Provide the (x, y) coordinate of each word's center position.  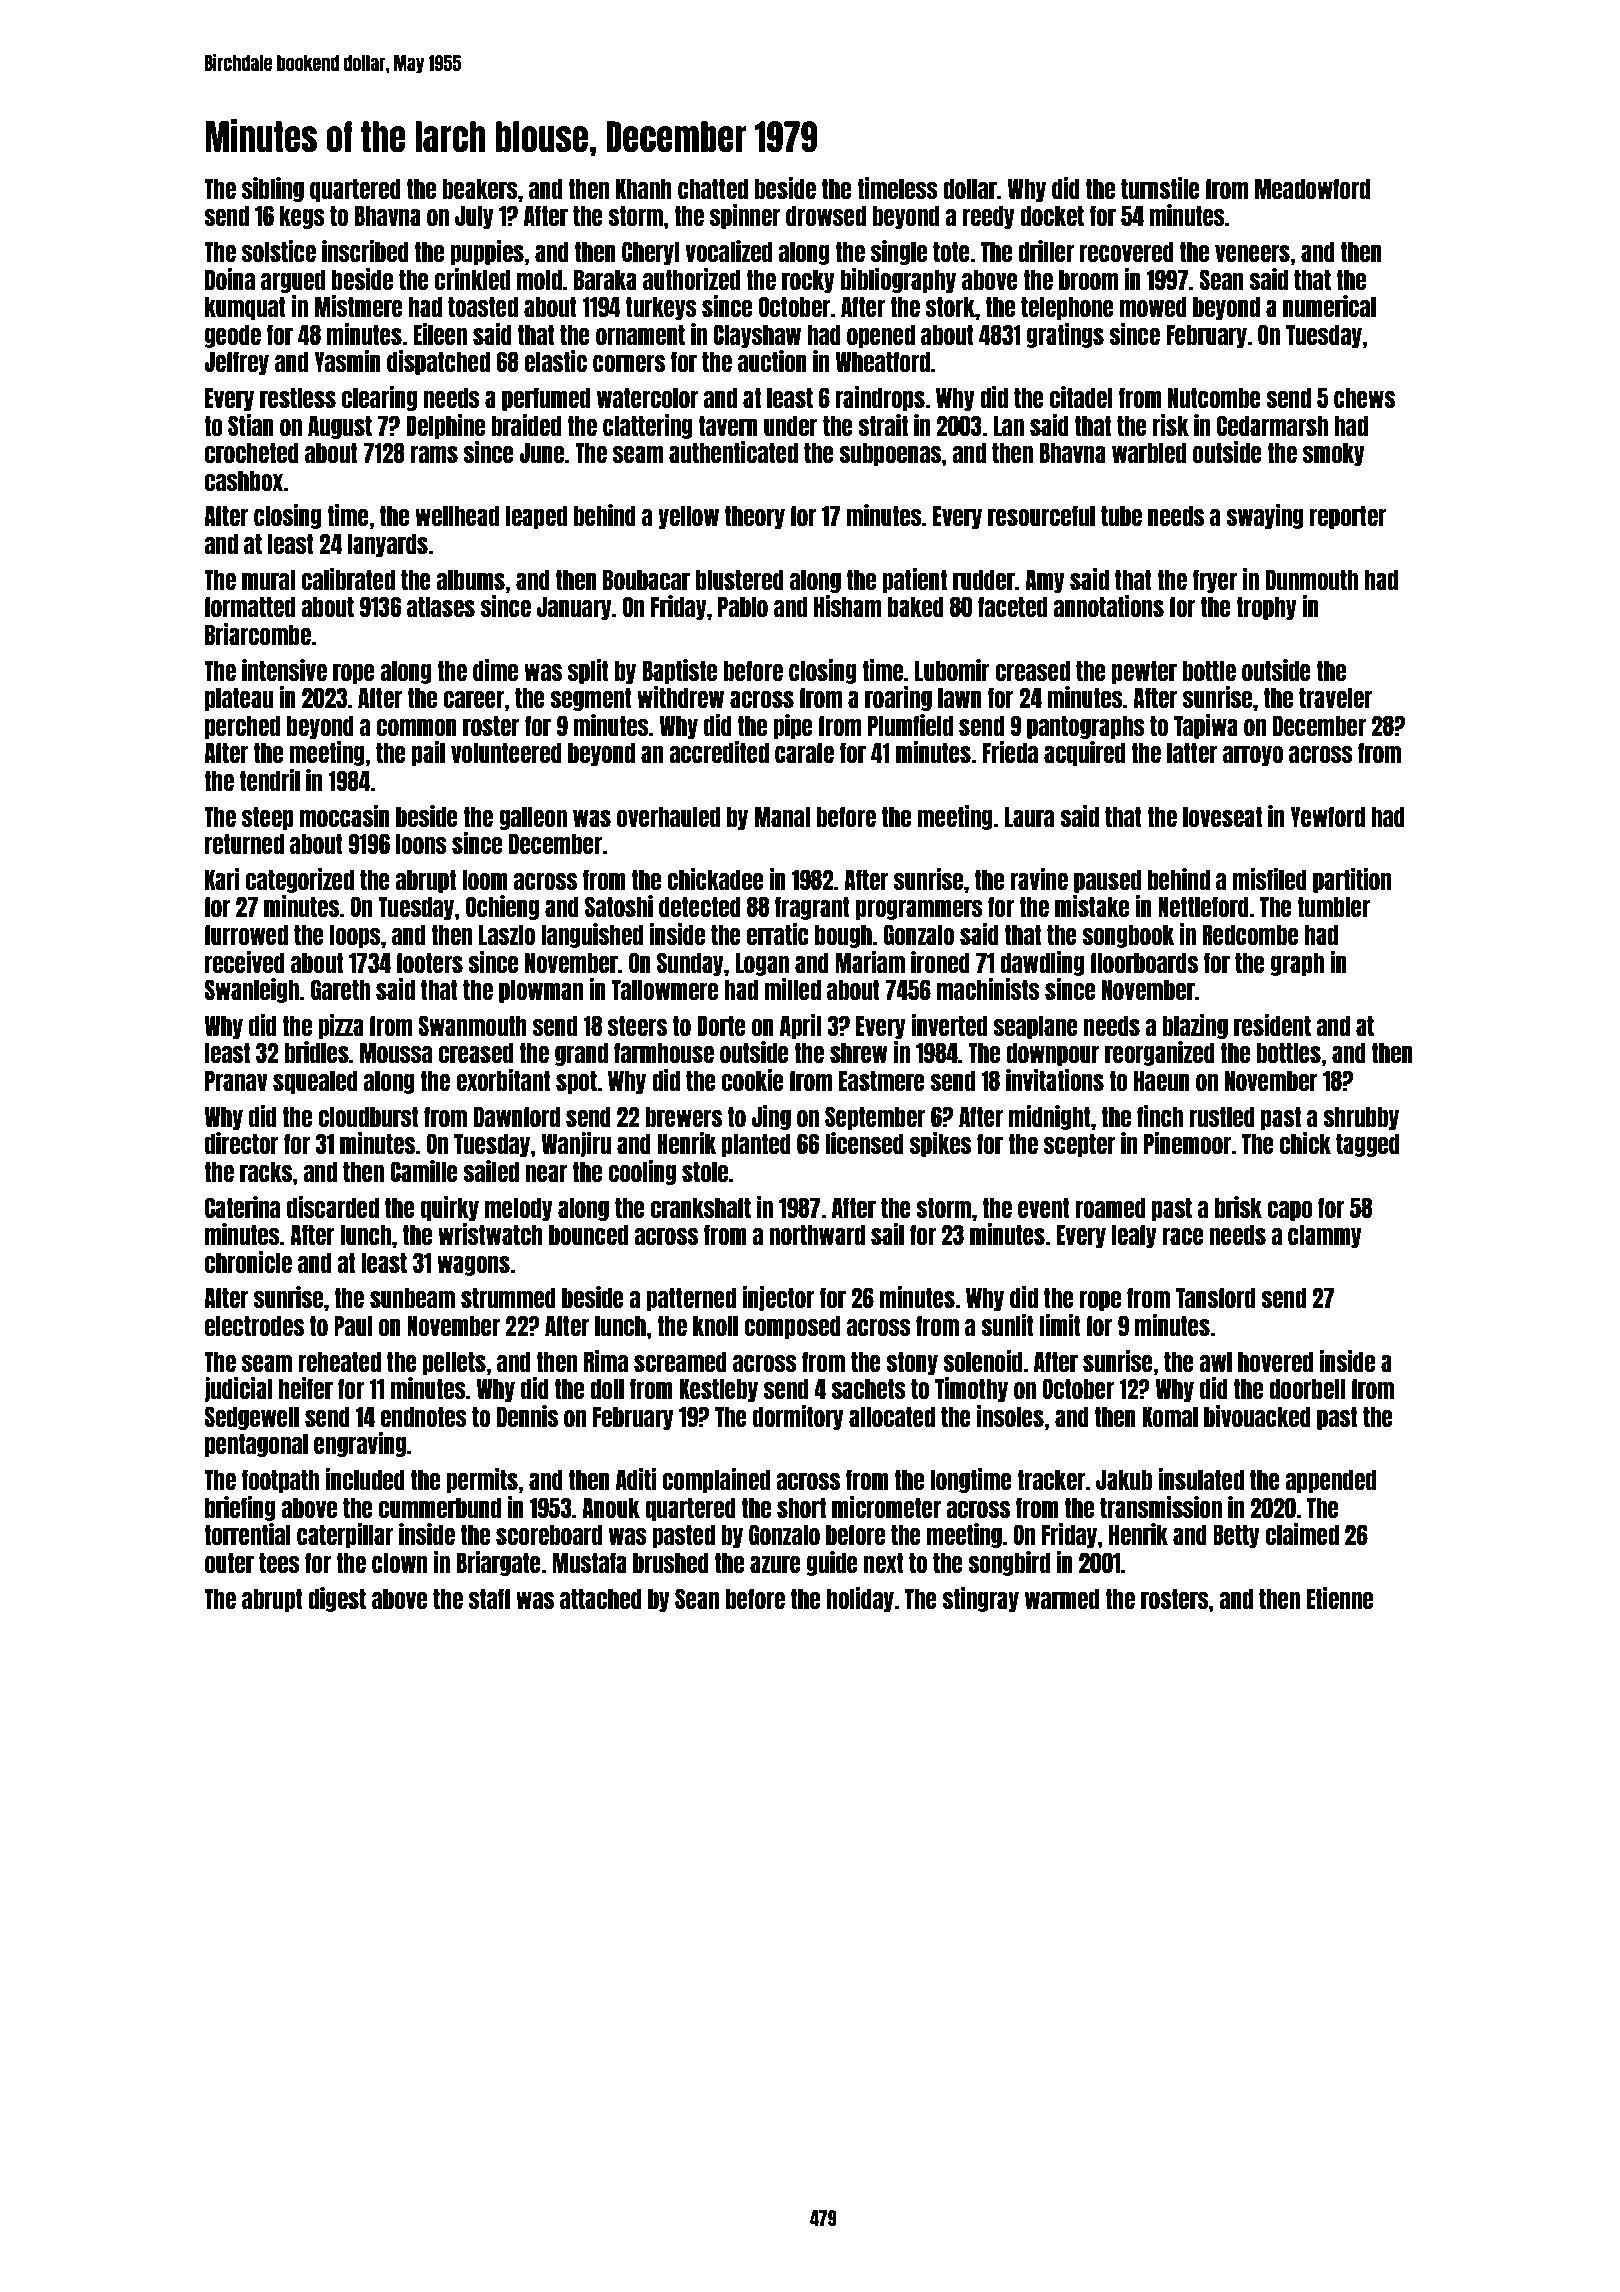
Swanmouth (472, 1025)
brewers (684, 1116)
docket (1052, 215)
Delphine (445, 426)
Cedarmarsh (1272, 425)
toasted (483, 306)
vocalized (728, 251)
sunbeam (412, 1297)
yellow (688, 517)
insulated (1201, 1479)
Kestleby (718, 1390)
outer (229, 1562)
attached (601, 1598)
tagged (1368, 1145)
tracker (1051, 1479)
